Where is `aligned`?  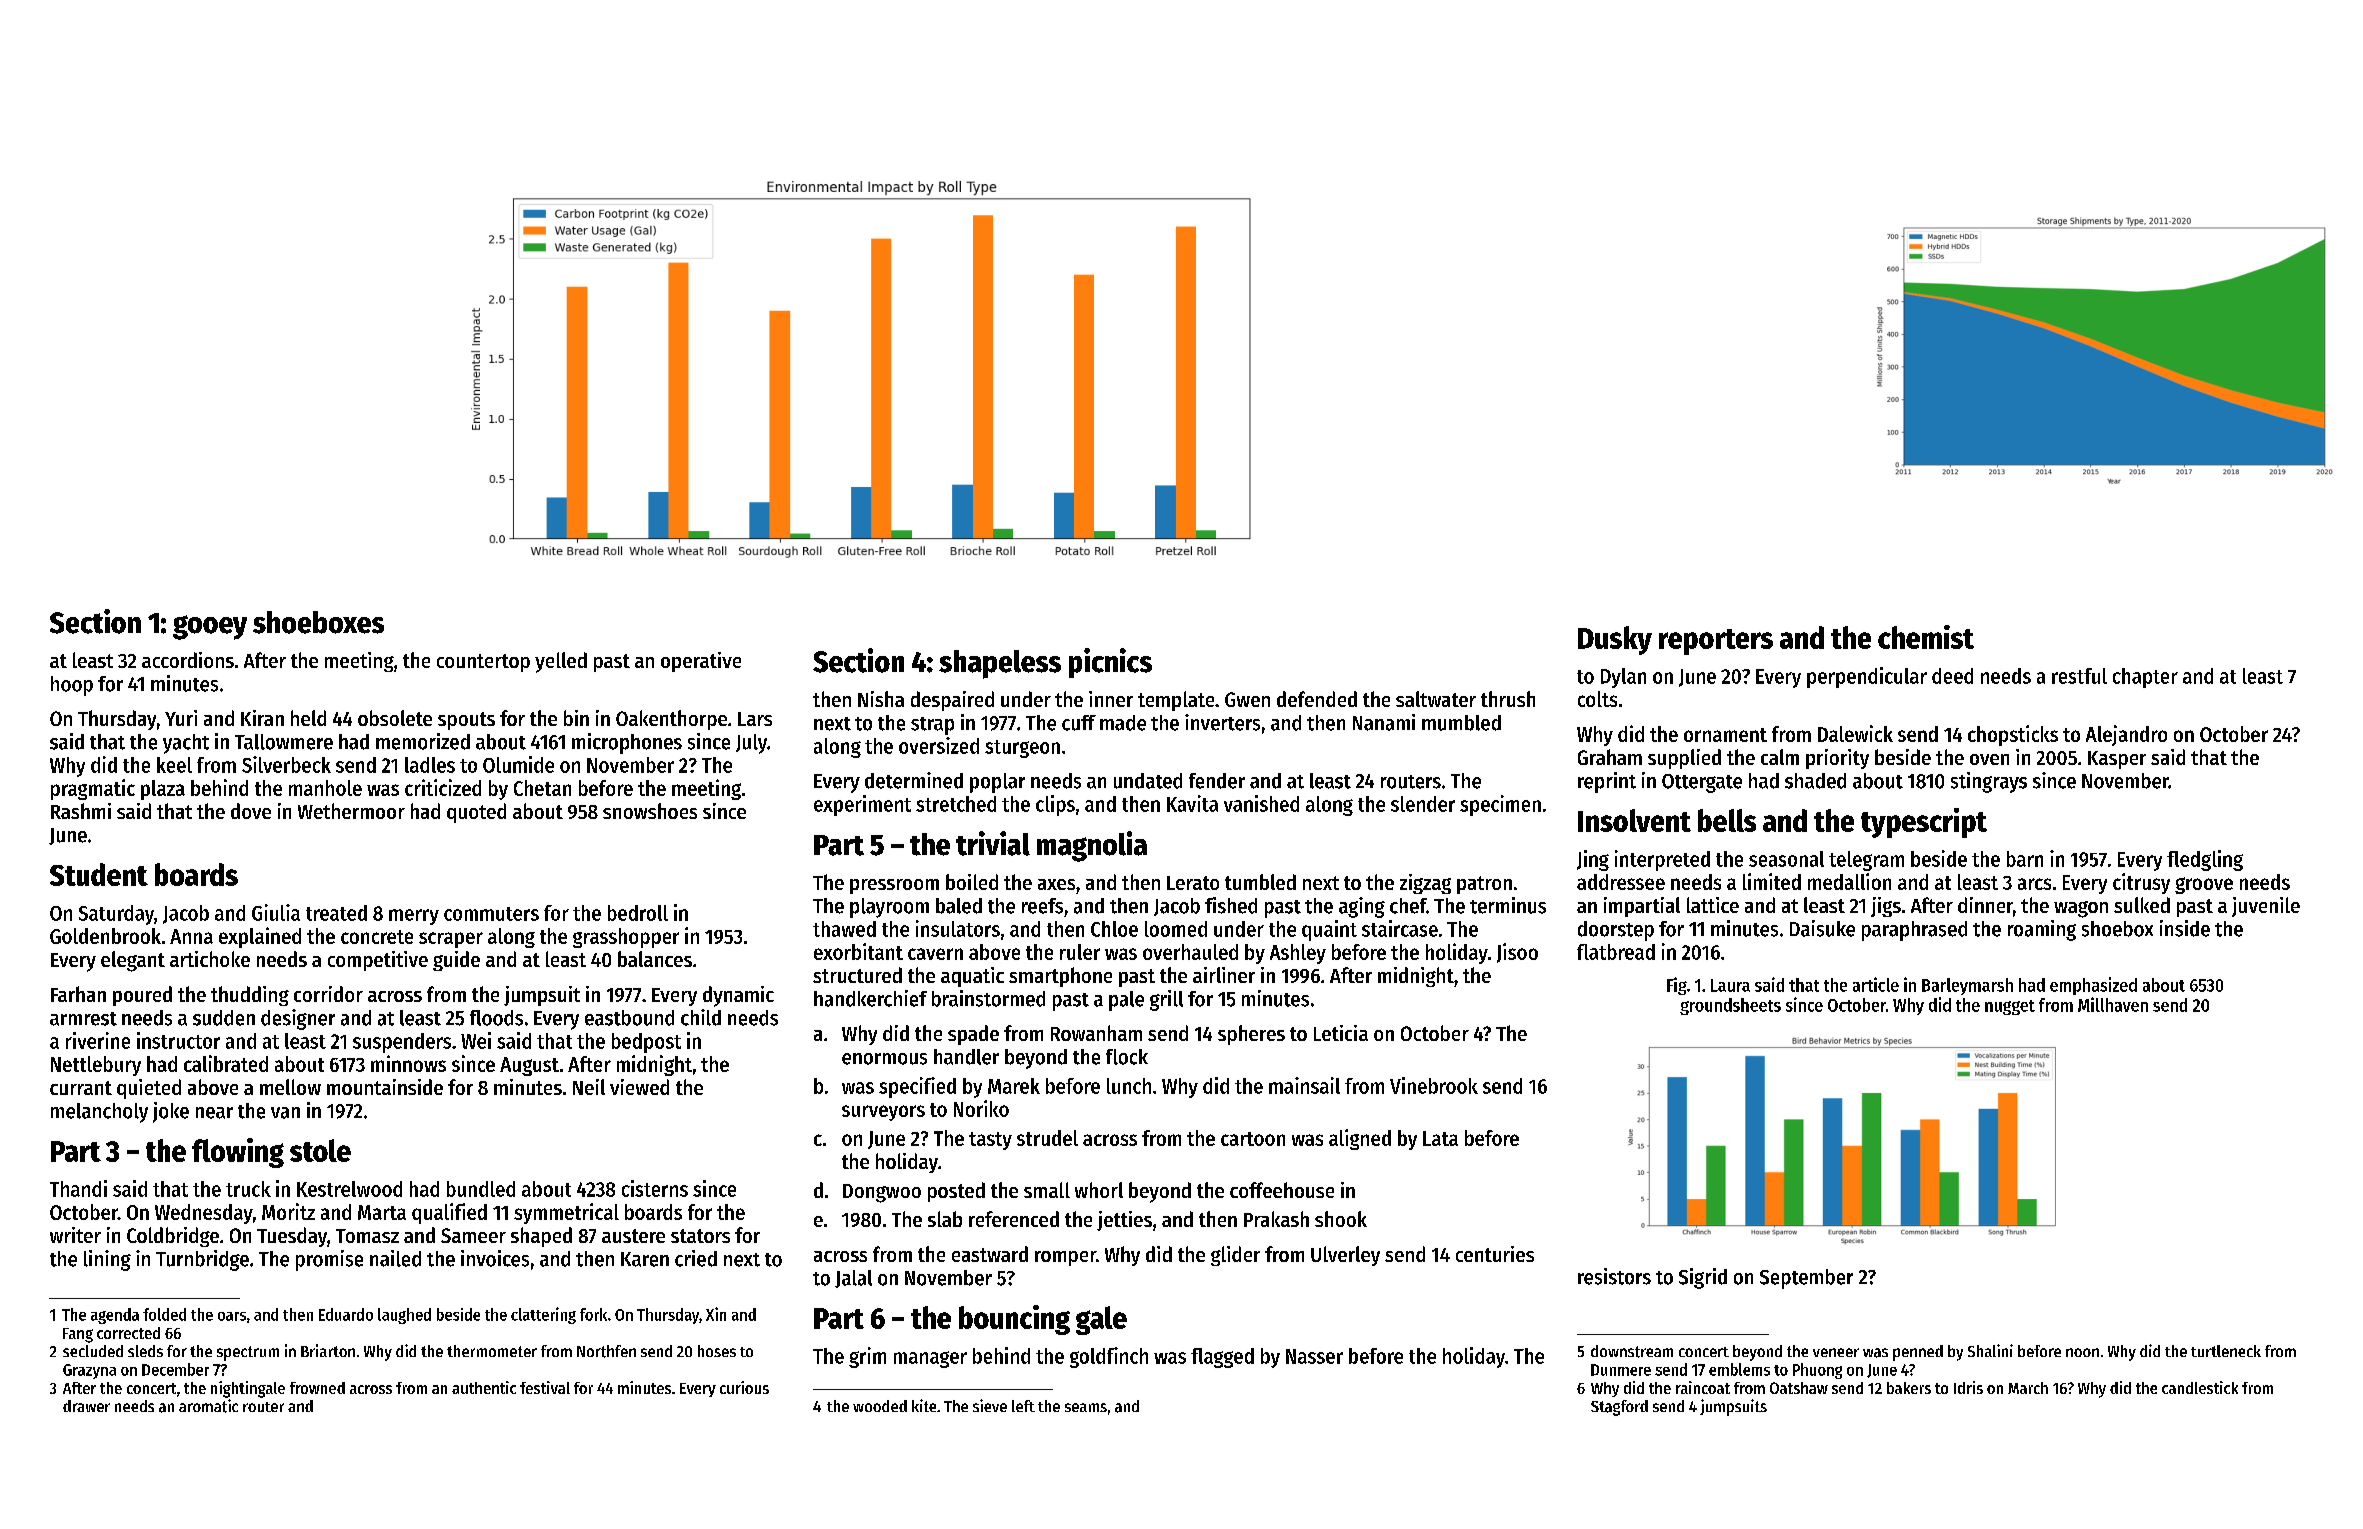 aligned is located at coordinates (1360, 1139).
